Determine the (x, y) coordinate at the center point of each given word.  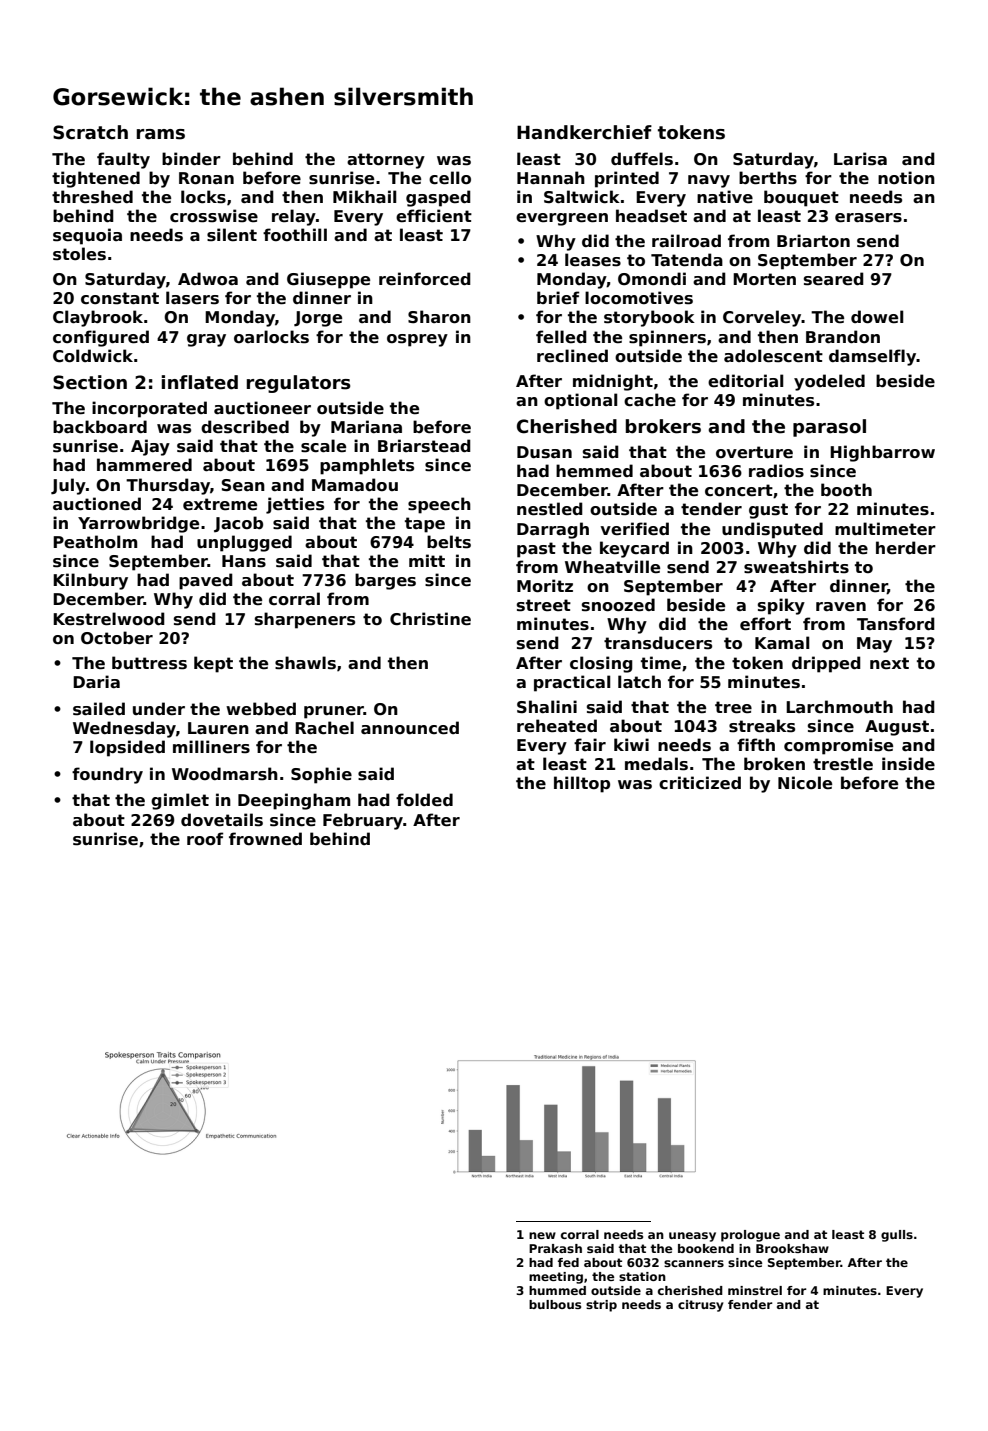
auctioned (97, 504)
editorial (745, 381)
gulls (897, 1236)
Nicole (805, 783)
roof (205, 839)
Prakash (555, 1248)
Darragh (553, 530)
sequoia (87, 236)
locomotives (639, 298)
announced (410, 728)
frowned (265, 839)
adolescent (773, 356)
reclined (572, 356)
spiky (781, 606)
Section (90, 382)
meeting (556, 1278)
